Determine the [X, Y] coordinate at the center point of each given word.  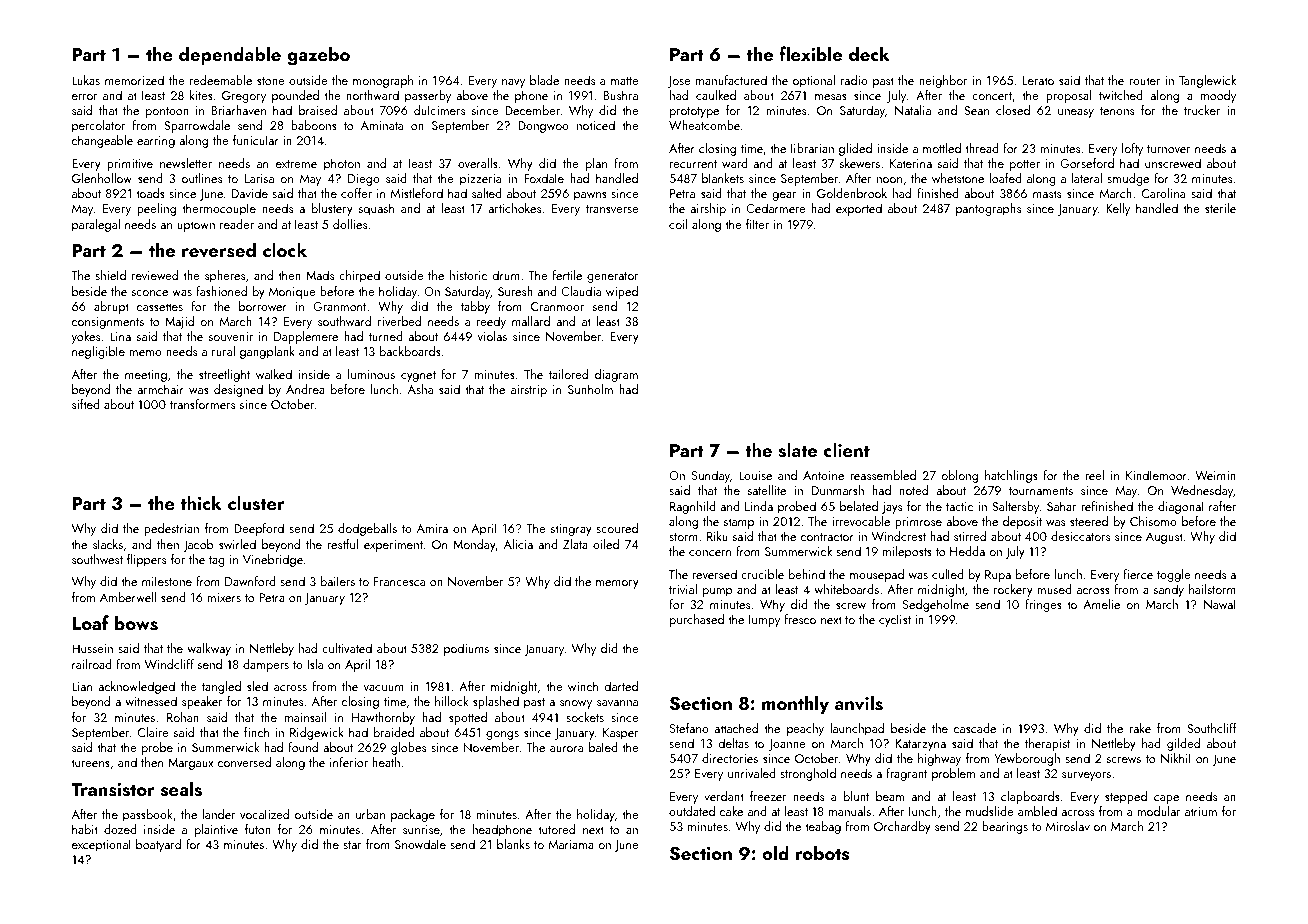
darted [621, 686]
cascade [975, 728]
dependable [230, 55]
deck [869, 53]
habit [85, 829]
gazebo [318, 56]
